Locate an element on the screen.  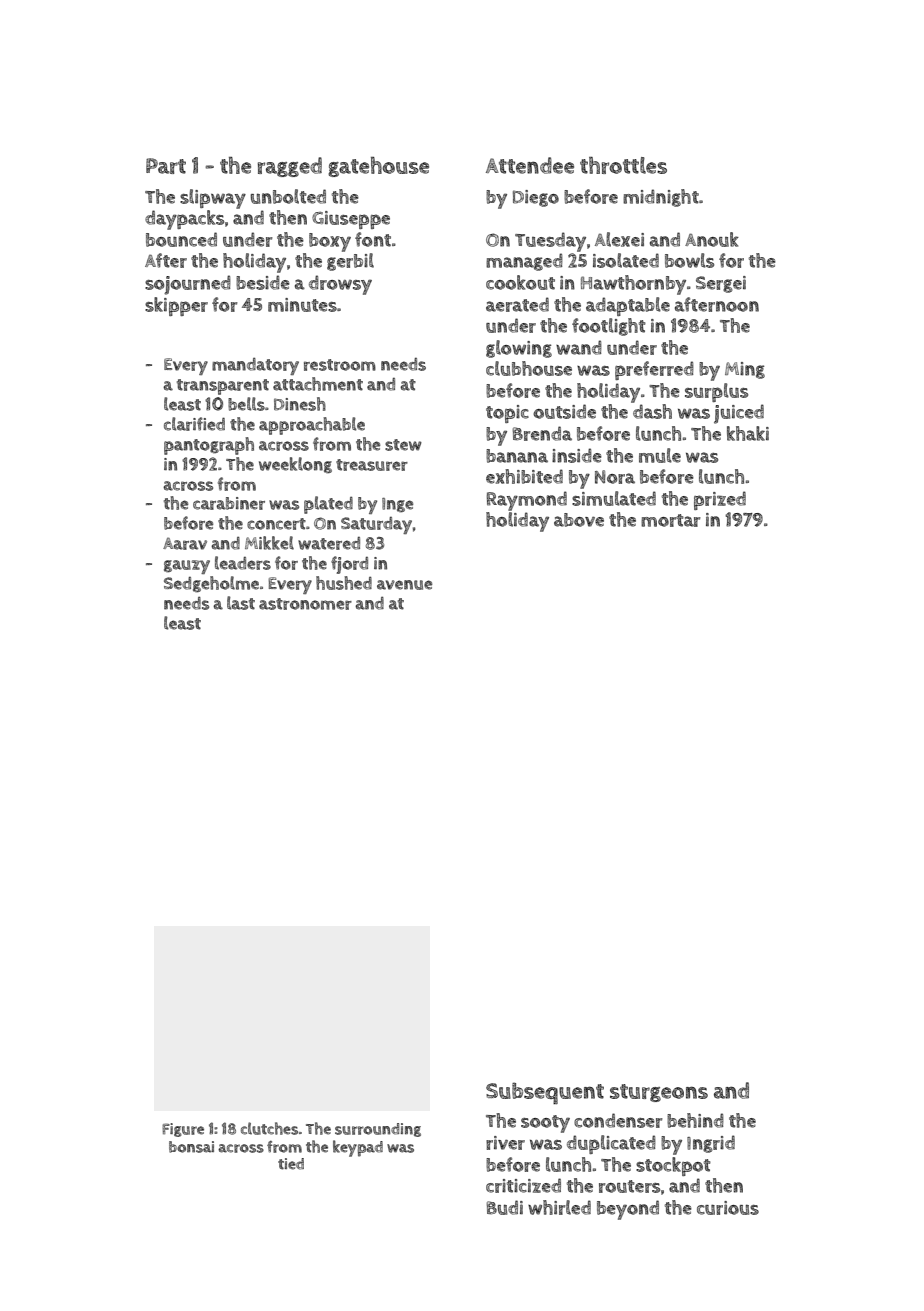
khaki is located at coordinates (748, 433).
